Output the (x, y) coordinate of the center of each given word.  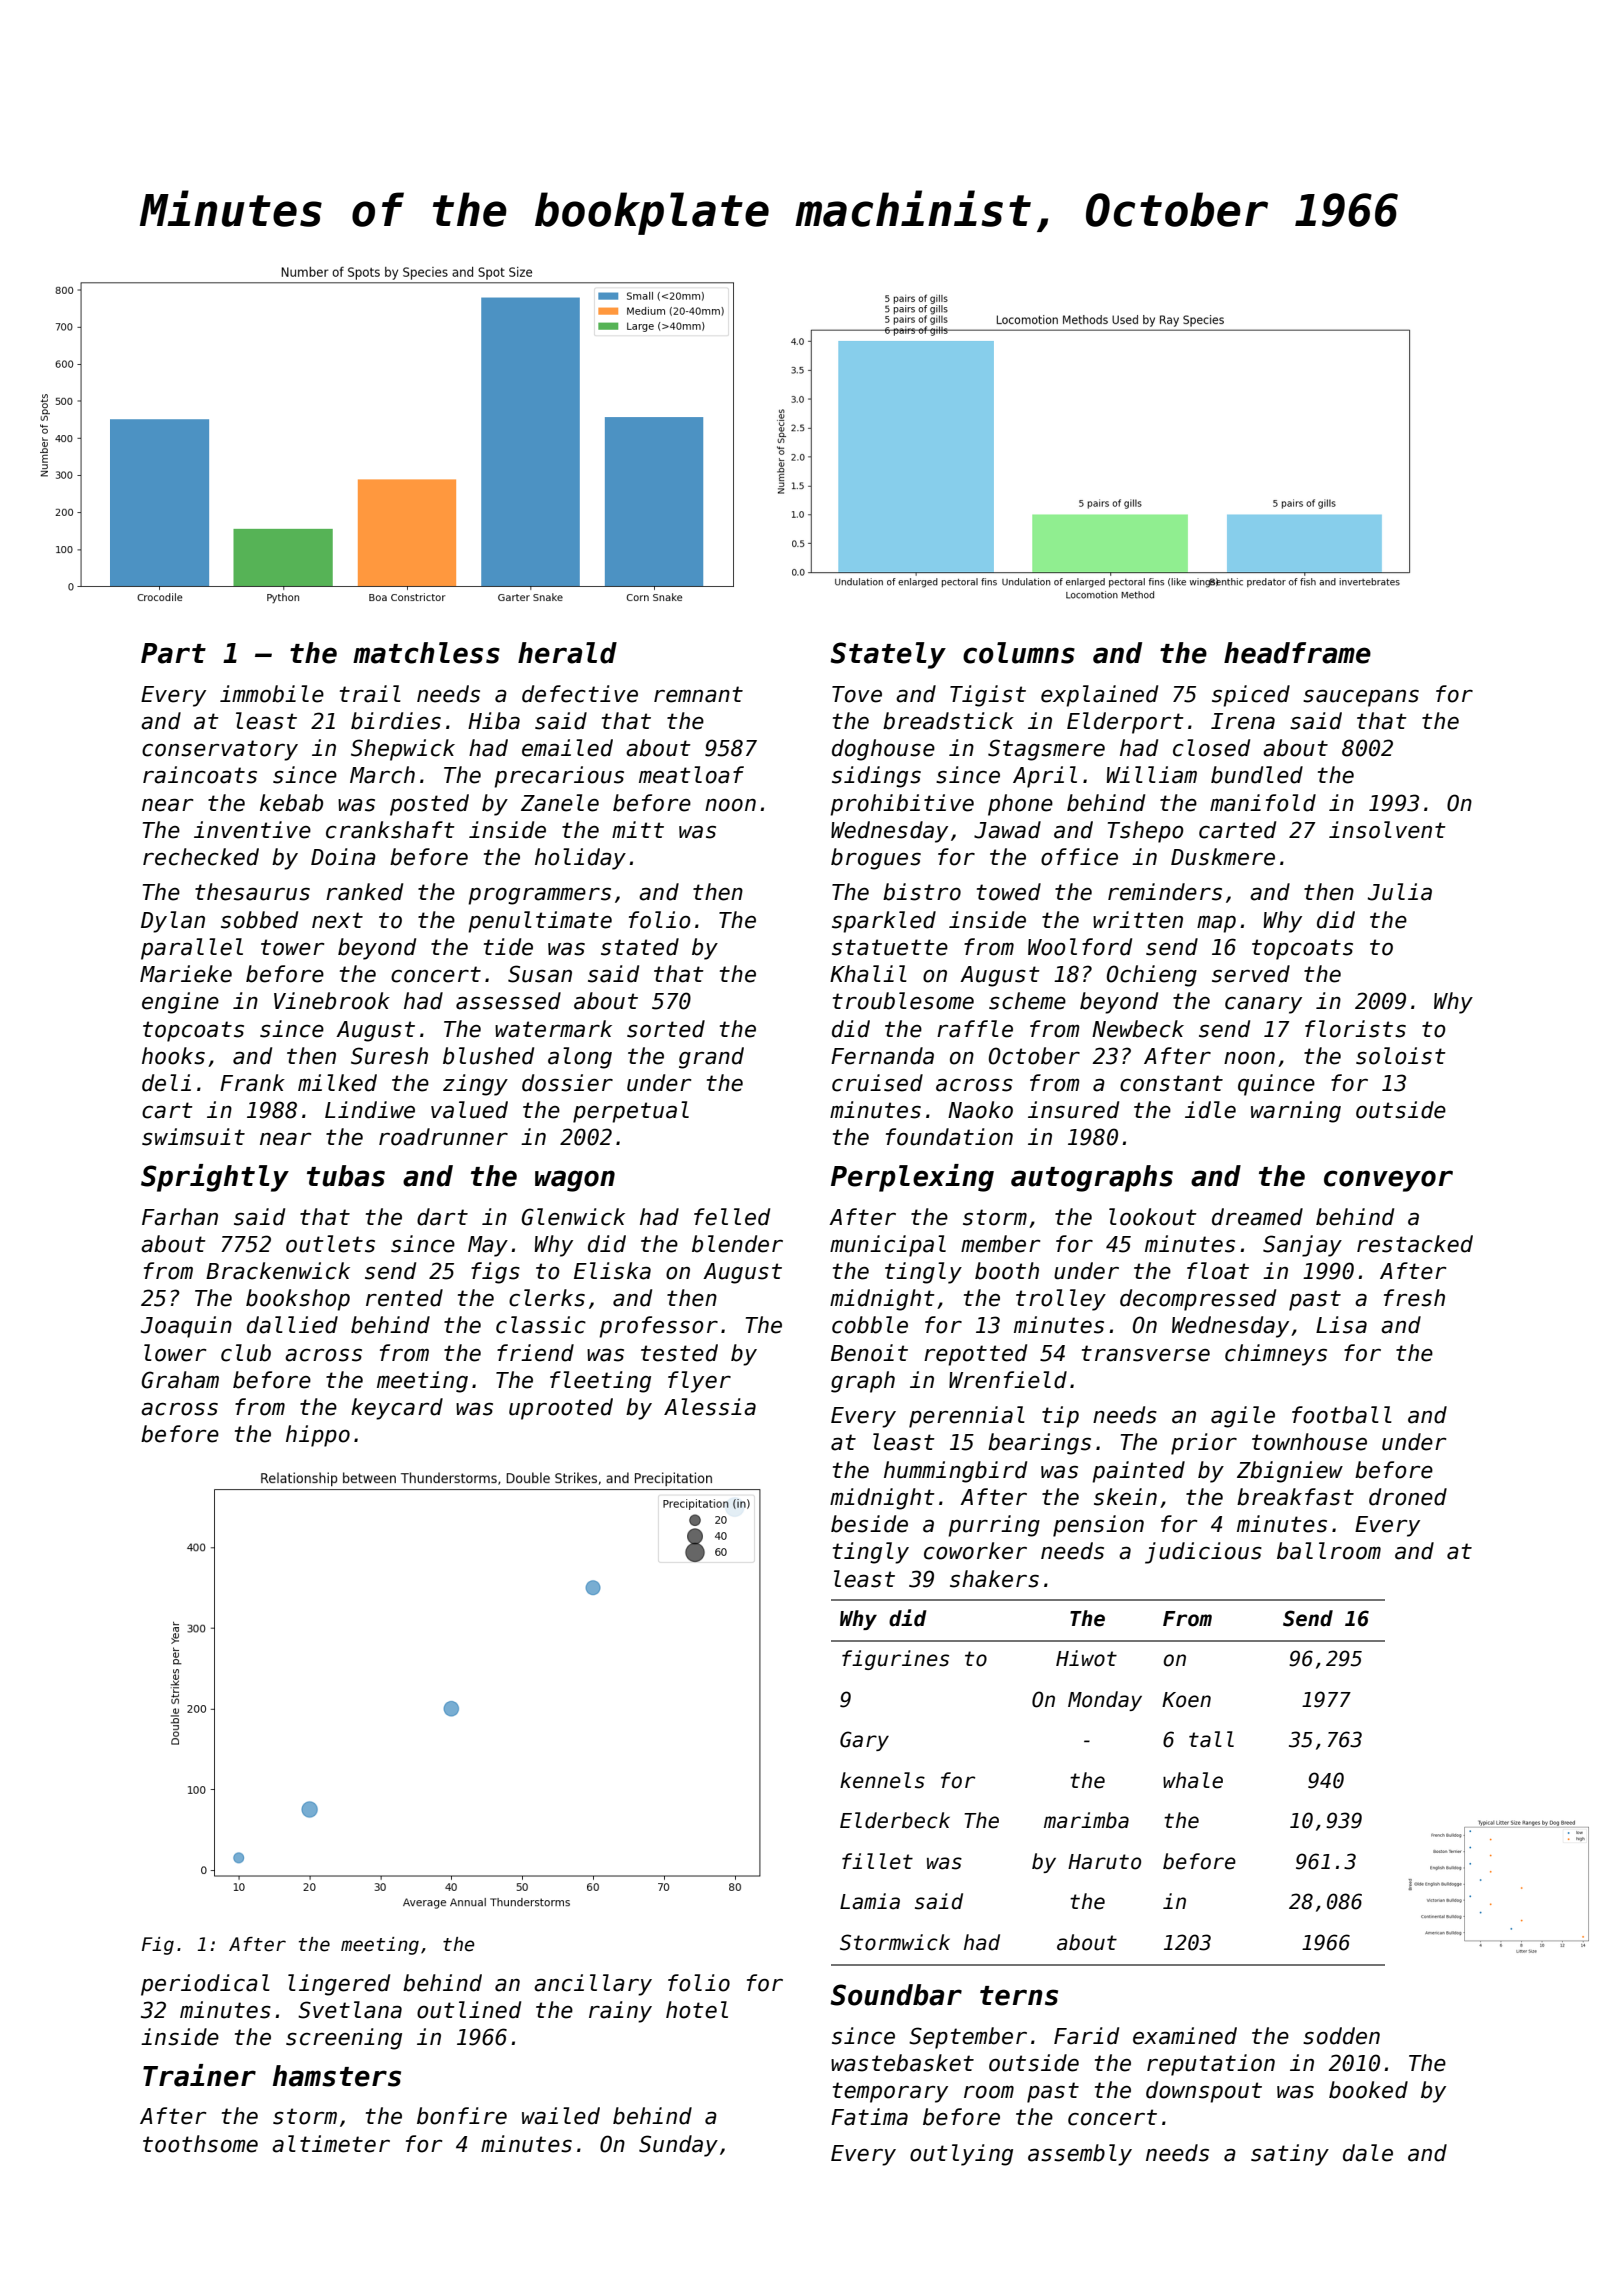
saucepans (1361, 698)
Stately (888, 655)
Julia (1400, 892)
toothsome (200, 2144)
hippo (318, 1436)
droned (1408, 1497)
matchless (426, 653)
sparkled (884, 922)
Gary (864, 1741)
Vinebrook (332, 1001)
